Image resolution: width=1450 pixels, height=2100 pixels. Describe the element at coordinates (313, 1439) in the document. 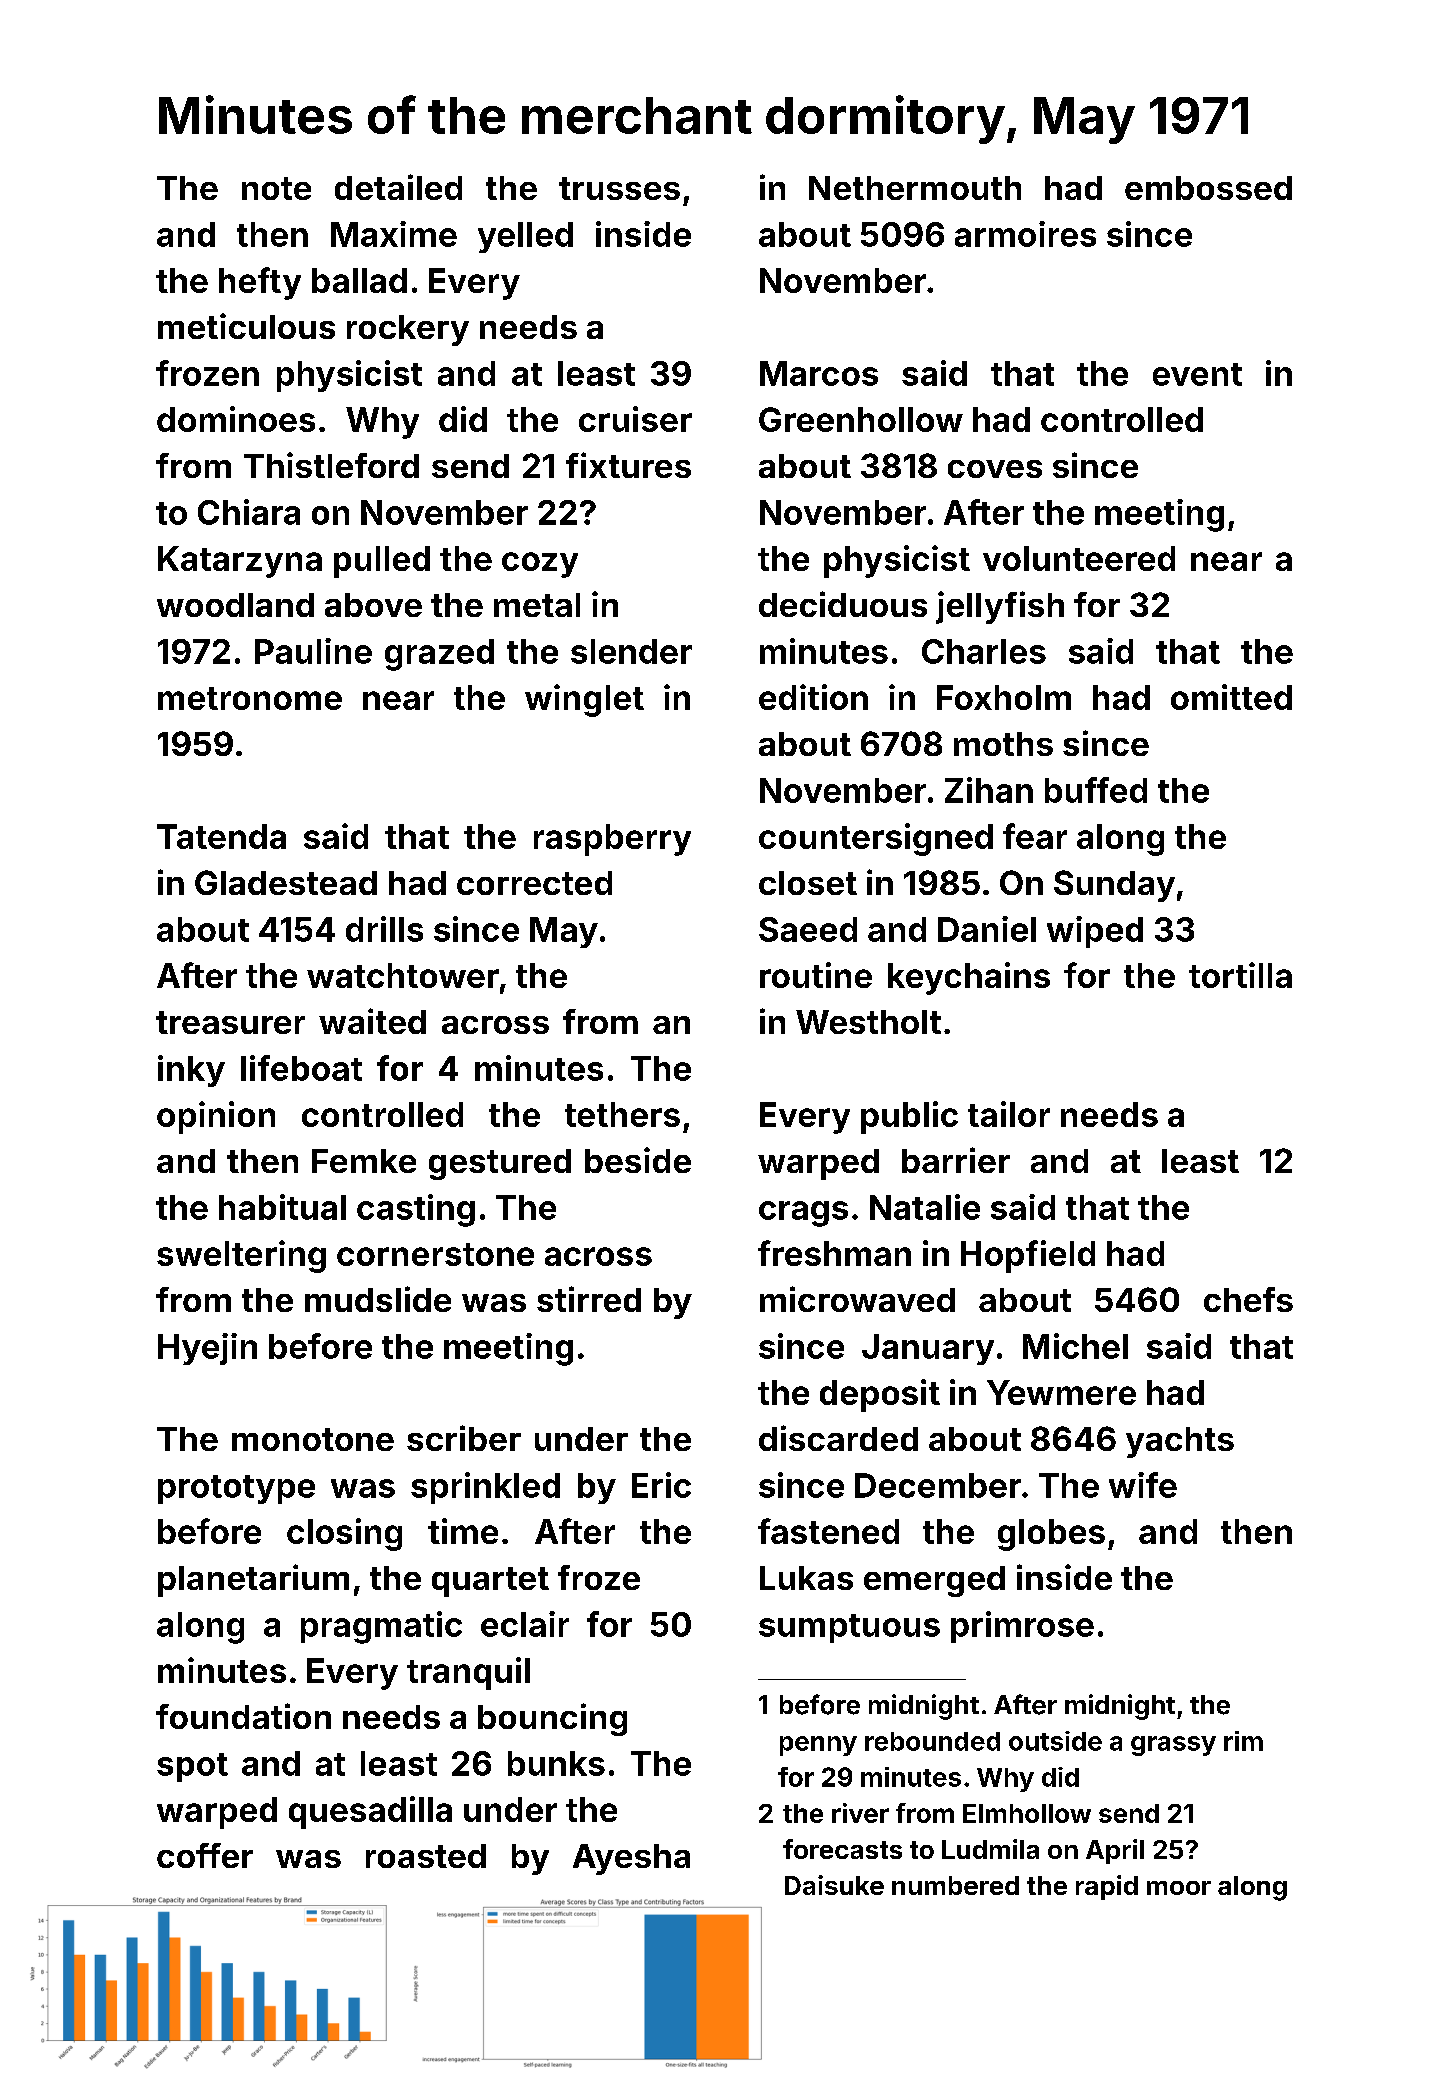

I see `monotone` at that location.
